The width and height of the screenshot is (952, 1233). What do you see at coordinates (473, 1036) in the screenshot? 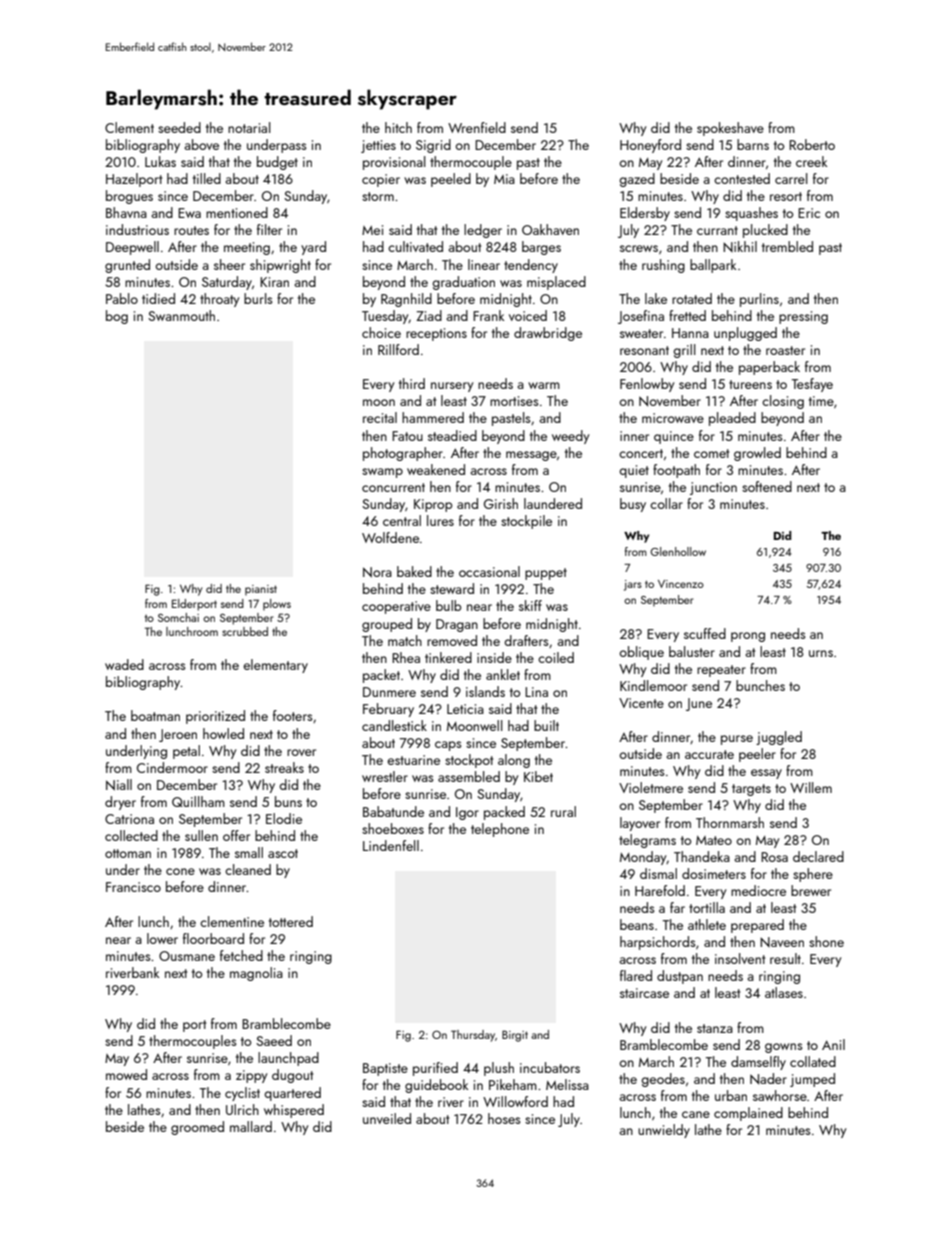
I see `Thursday` at bounding box center [473, 1036].
